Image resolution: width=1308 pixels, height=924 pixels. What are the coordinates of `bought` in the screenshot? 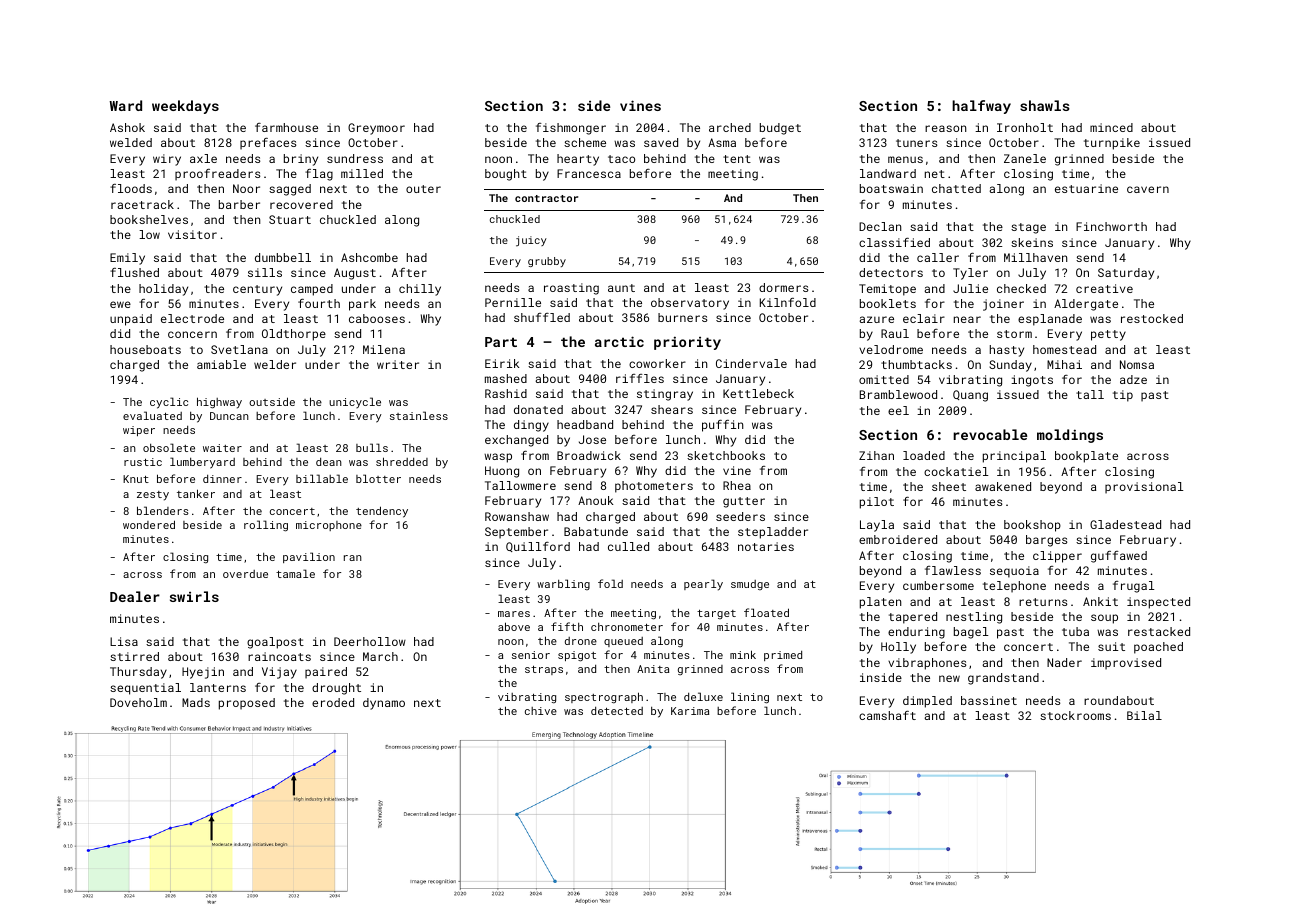 It's located at (506, 175).
